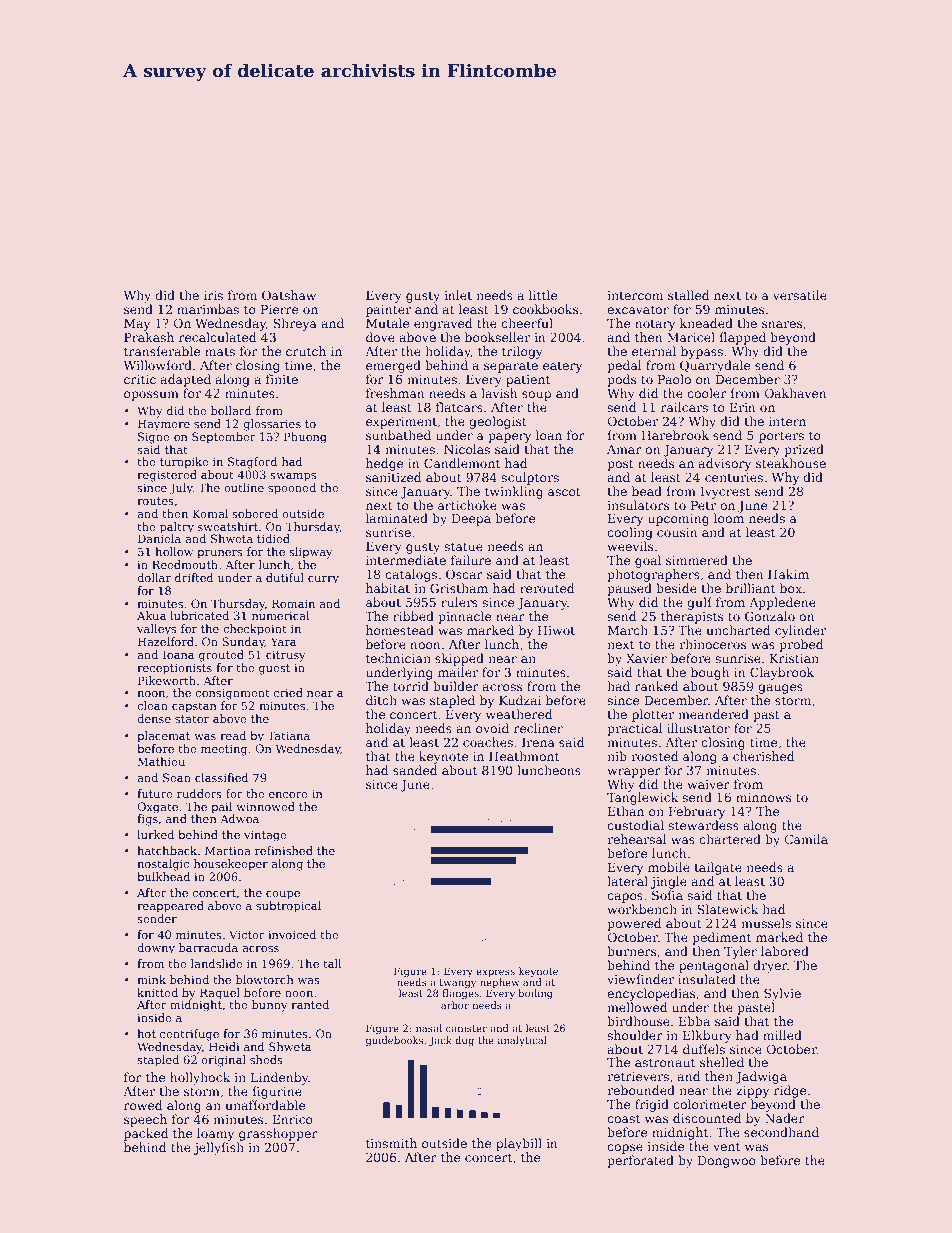  I want to click on sweatshirt, so click(228, 526).
